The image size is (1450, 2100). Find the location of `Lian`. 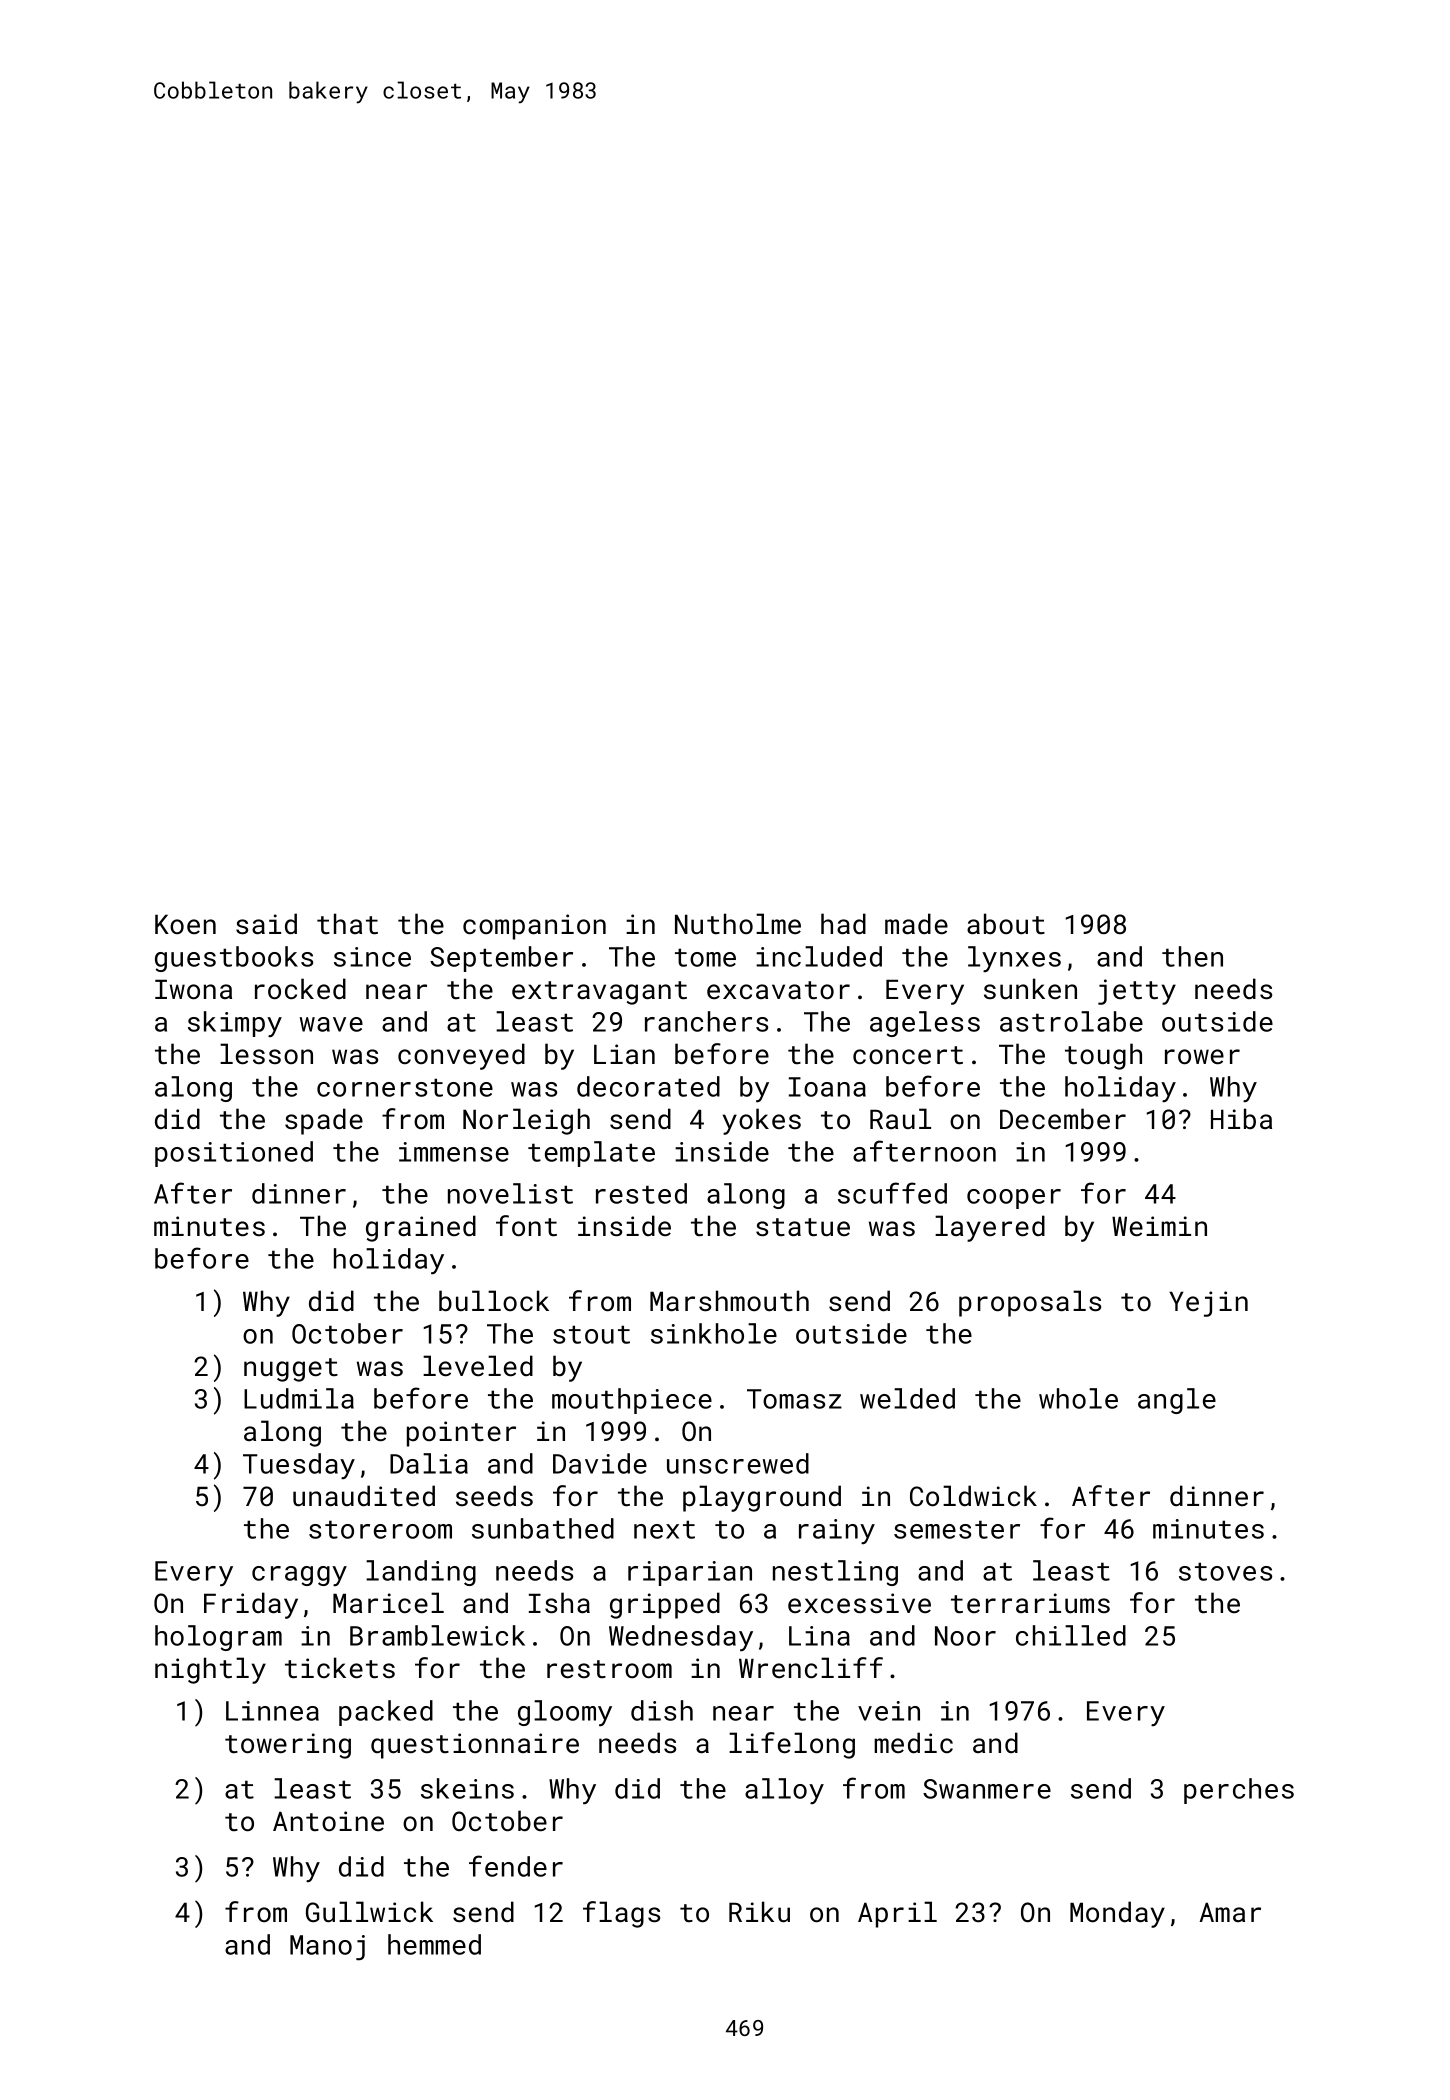

Lian is located at coordinates (624, 1054).
